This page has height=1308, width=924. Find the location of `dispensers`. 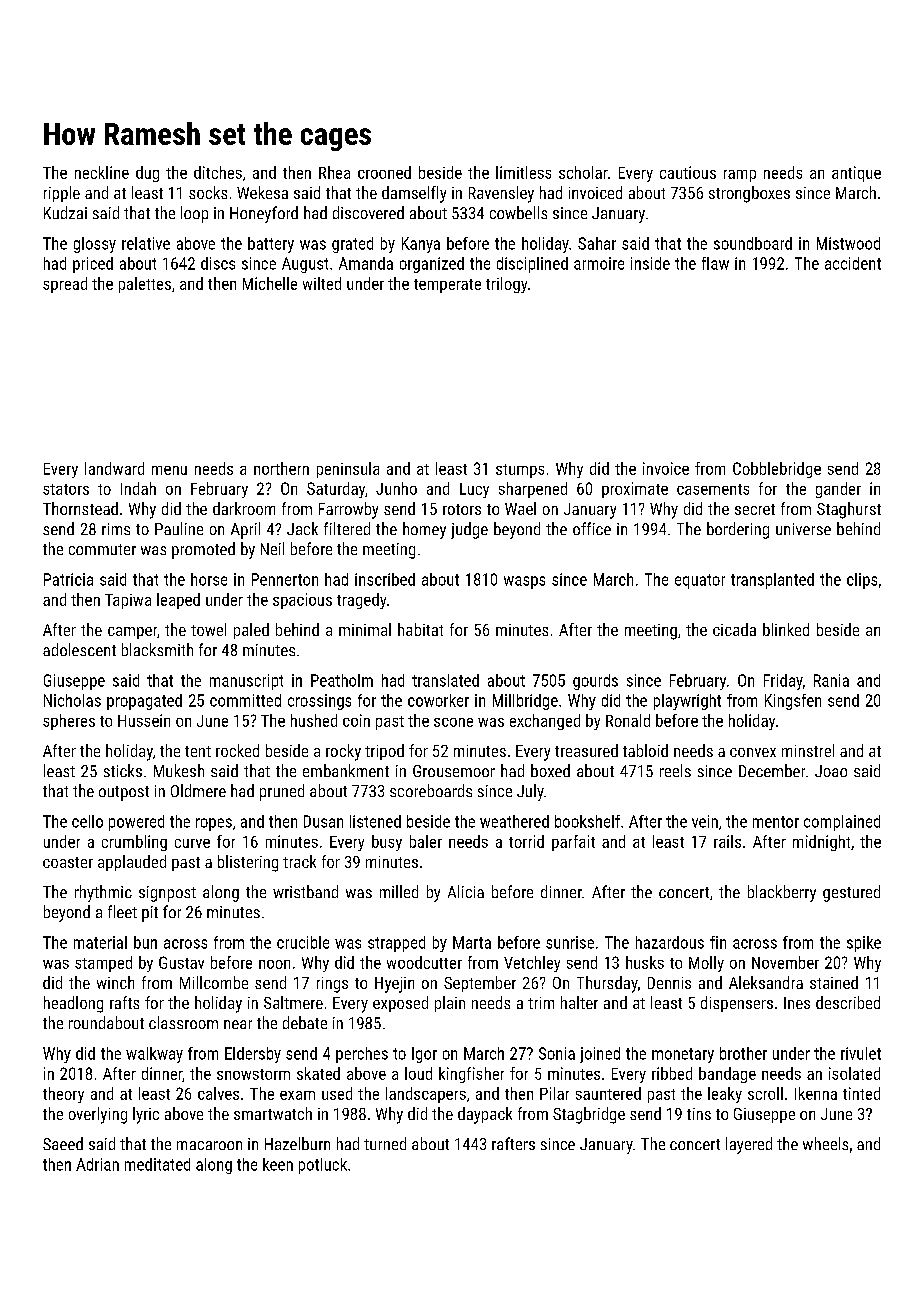

dispensers is located at coordinates (737, 1004).
